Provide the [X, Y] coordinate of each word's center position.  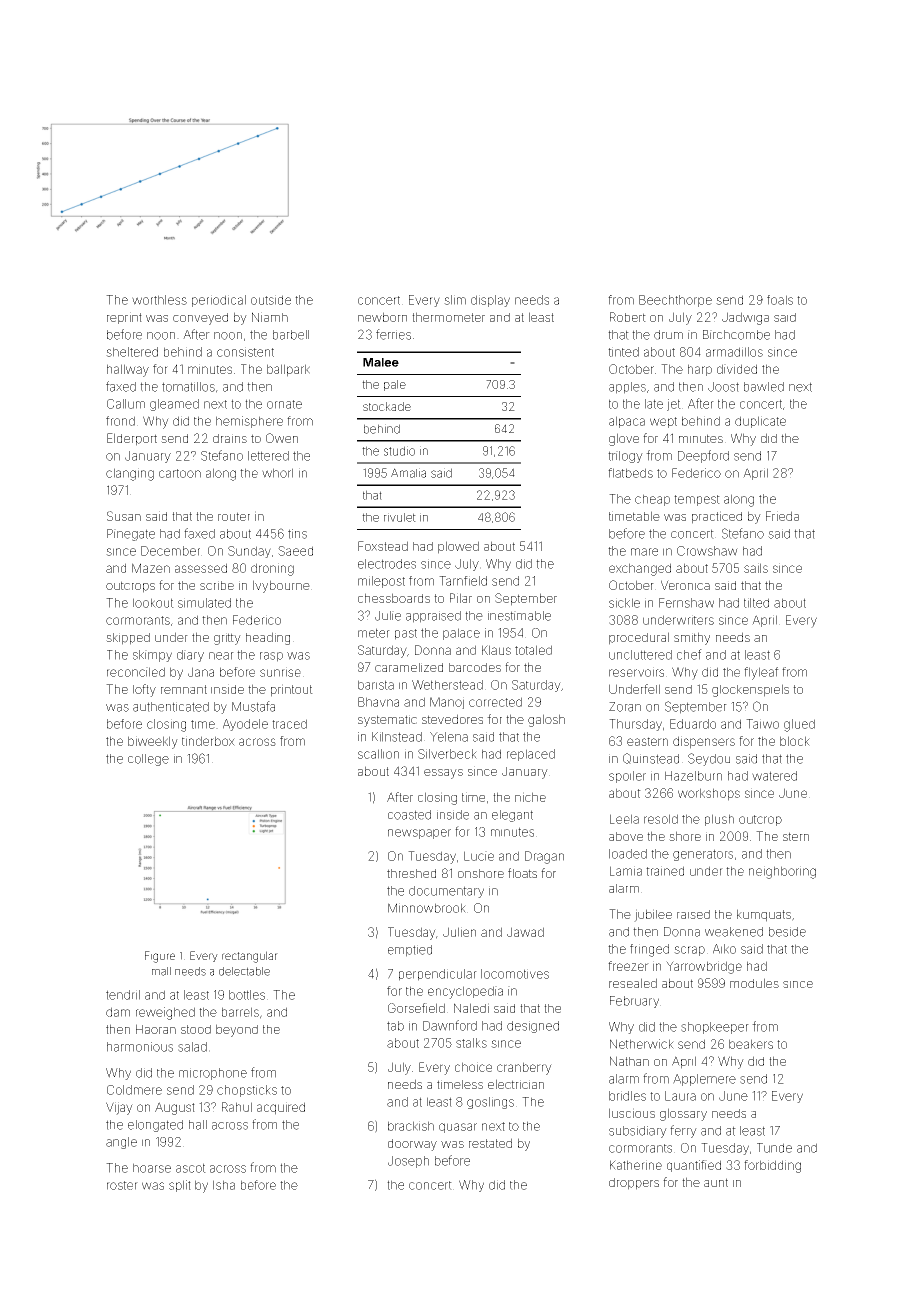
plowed [458, 547]
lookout [153, 603]
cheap [652, 500]
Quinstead [651, 758]
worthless [159, 300]
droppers [634, 1184]
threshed [411, 873]
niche [530, 797]
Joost [723, 387]
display [490, 301]
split [180, 1186]
